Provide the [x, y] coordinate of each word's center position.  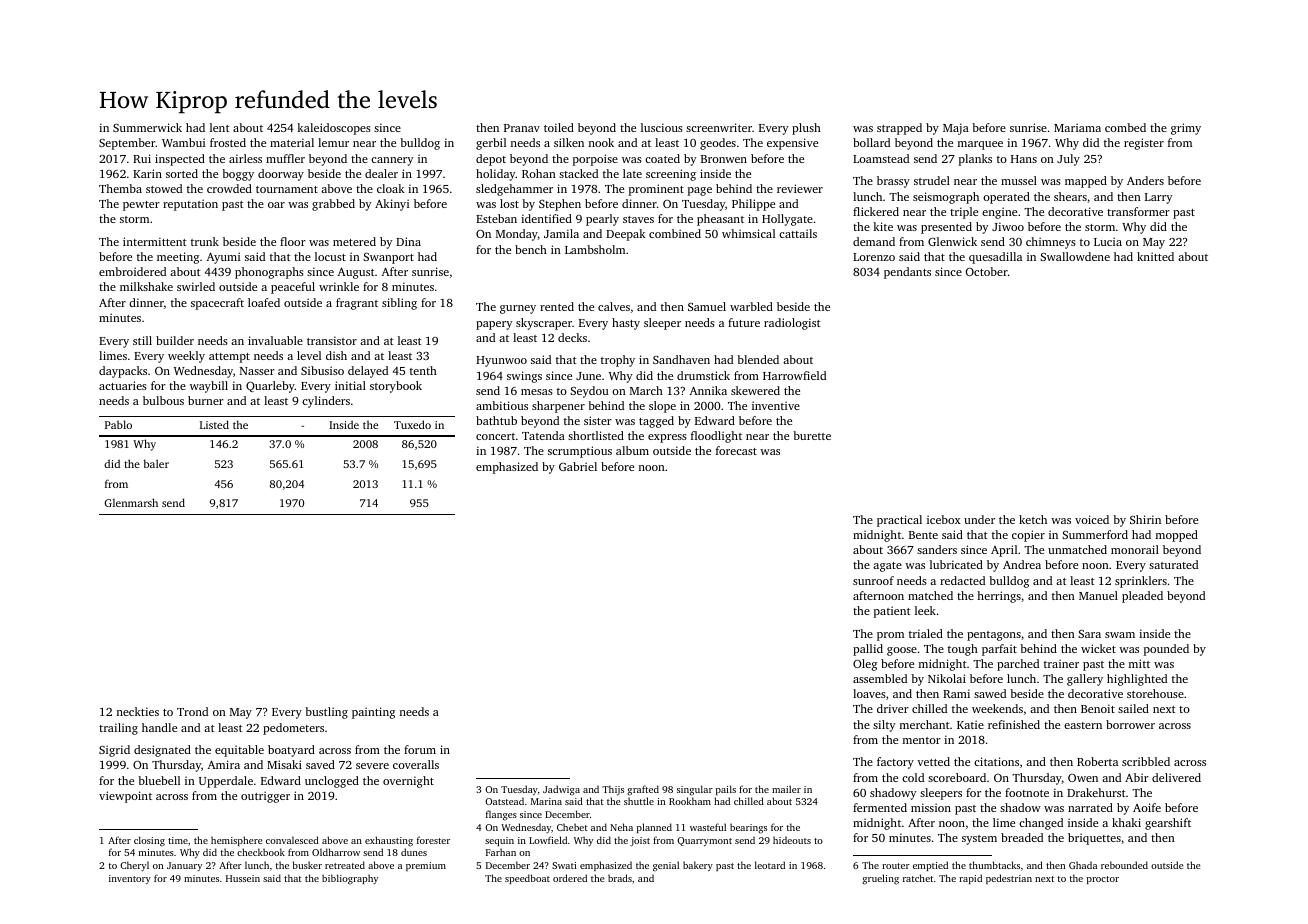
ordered [570, 878]
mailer [786, 789]
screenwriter [719, 127]
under [979, 519]
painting [373, 713]
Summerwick [147, 127]
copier [1028, 536]
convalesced [292, 840]
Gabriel [578, 466]
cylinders [326, 402]
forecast [736, 450]
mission [931, 807]
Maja [956, 129]
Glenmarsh [131, 502]
